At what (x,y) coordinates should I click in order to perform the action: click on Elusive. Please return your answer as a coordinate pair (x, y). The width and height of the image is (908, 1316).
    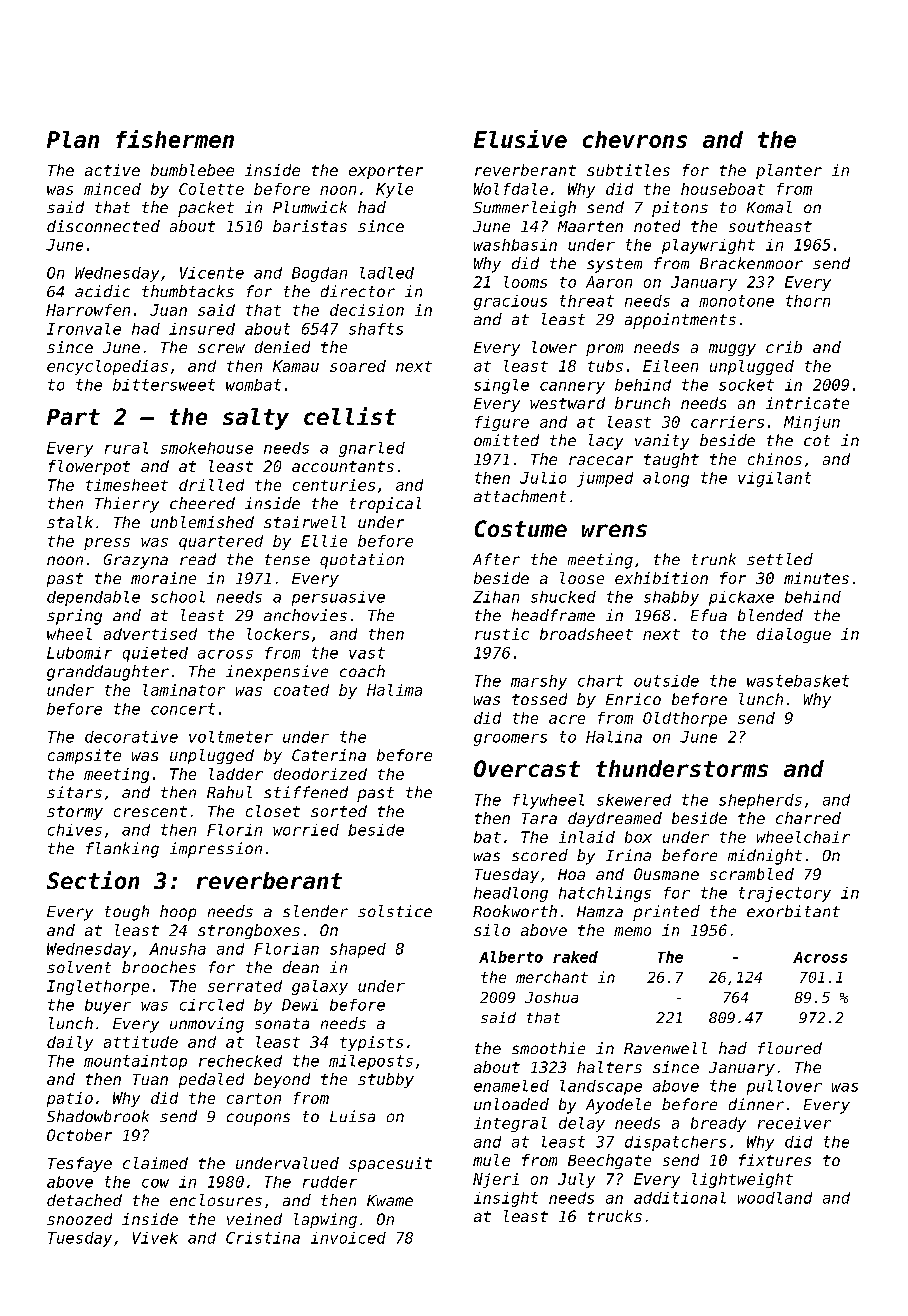
    Looking at the image, I should click on (520, 139).
